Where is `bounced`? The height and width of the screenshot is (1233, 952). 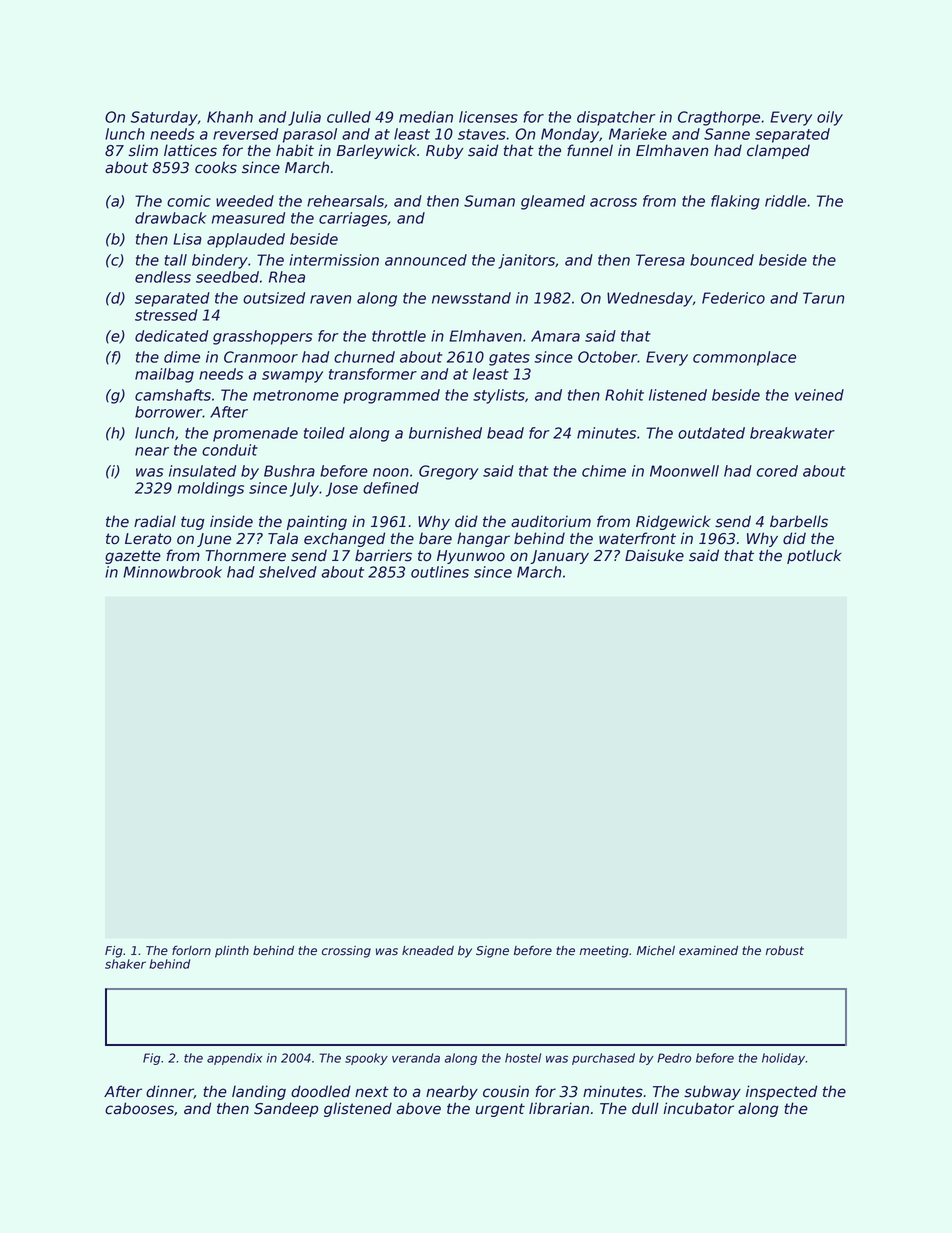 bounced is located at coordinates (722, 260).
